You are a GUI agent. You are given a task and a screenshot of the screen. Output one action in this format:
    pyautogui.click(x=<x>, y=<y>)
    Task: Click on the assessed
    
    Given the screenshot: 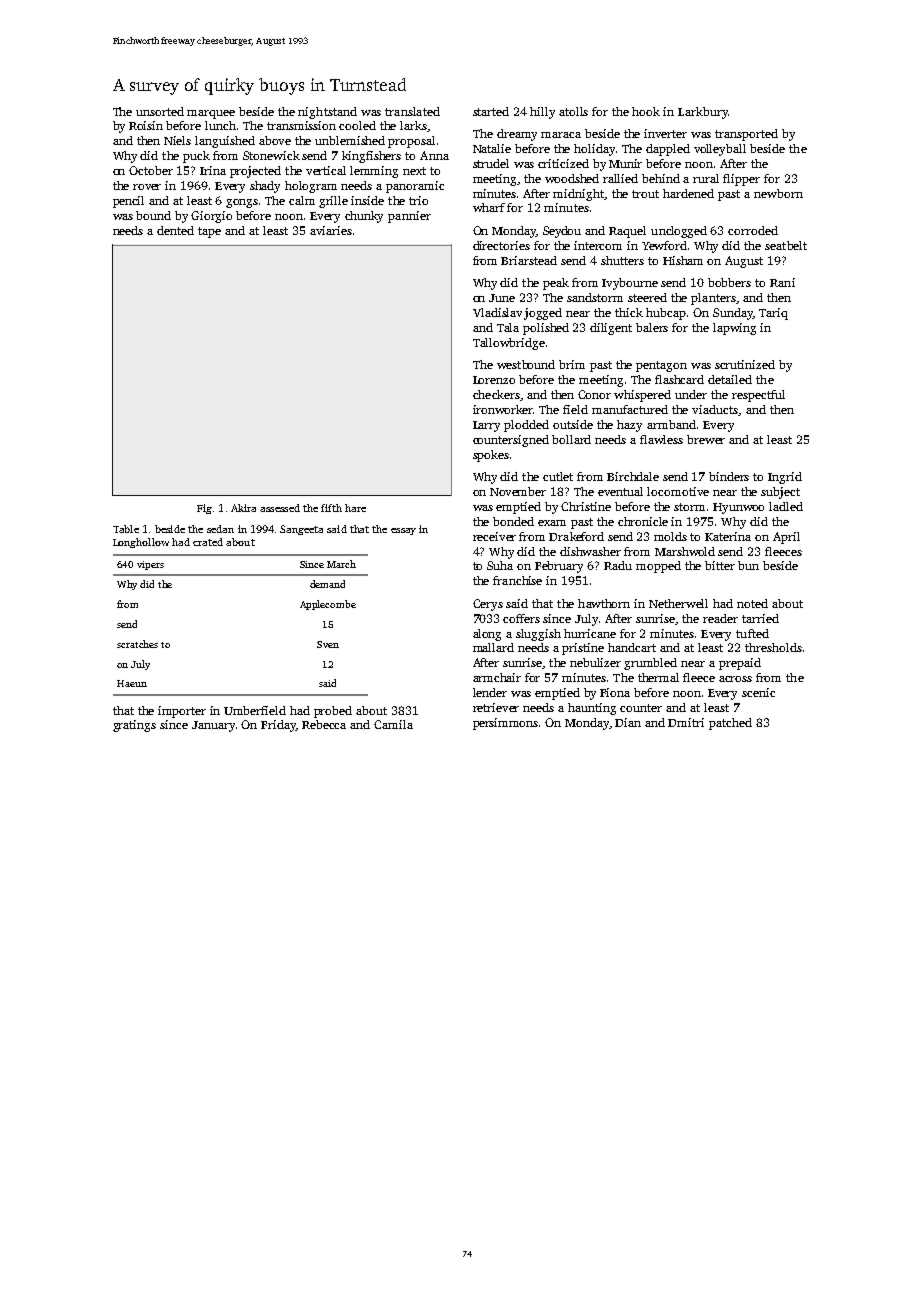 What is the action you would take?
    pyautogui.click(x=280, y=508)
